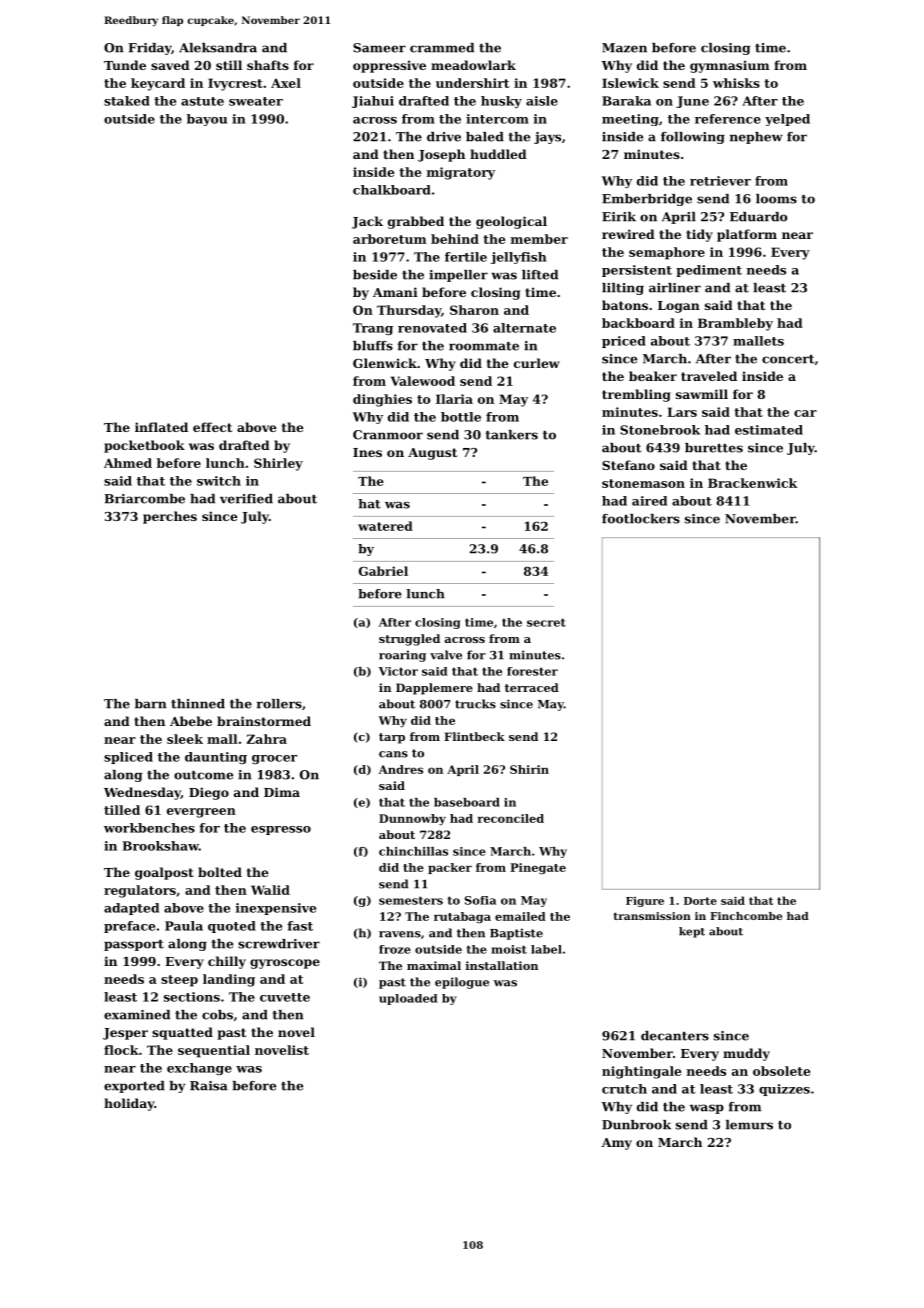 This screenshot has height=1308, width=924. What do you see at coordinates (161, 427) in the screenshot?
I see `inflated` at bounding box center [161, 427].
